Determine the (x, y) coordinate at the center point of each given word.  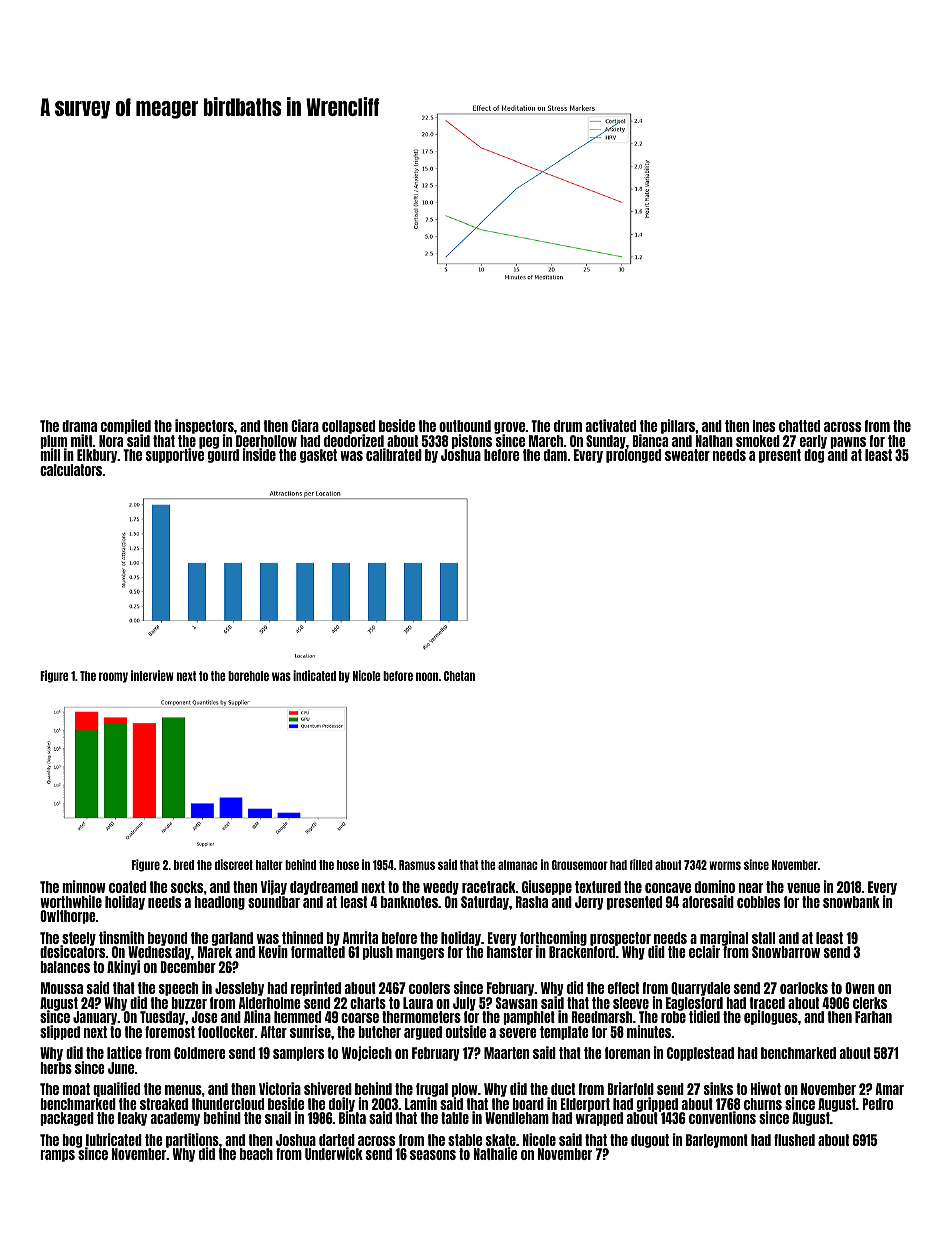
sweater (687, 455)
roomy (113, 677)
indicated (314, 675)
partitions (192, 1140)
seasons (433, 1155)
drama (79, 426)
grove (509, 428)
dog (814, 456)
